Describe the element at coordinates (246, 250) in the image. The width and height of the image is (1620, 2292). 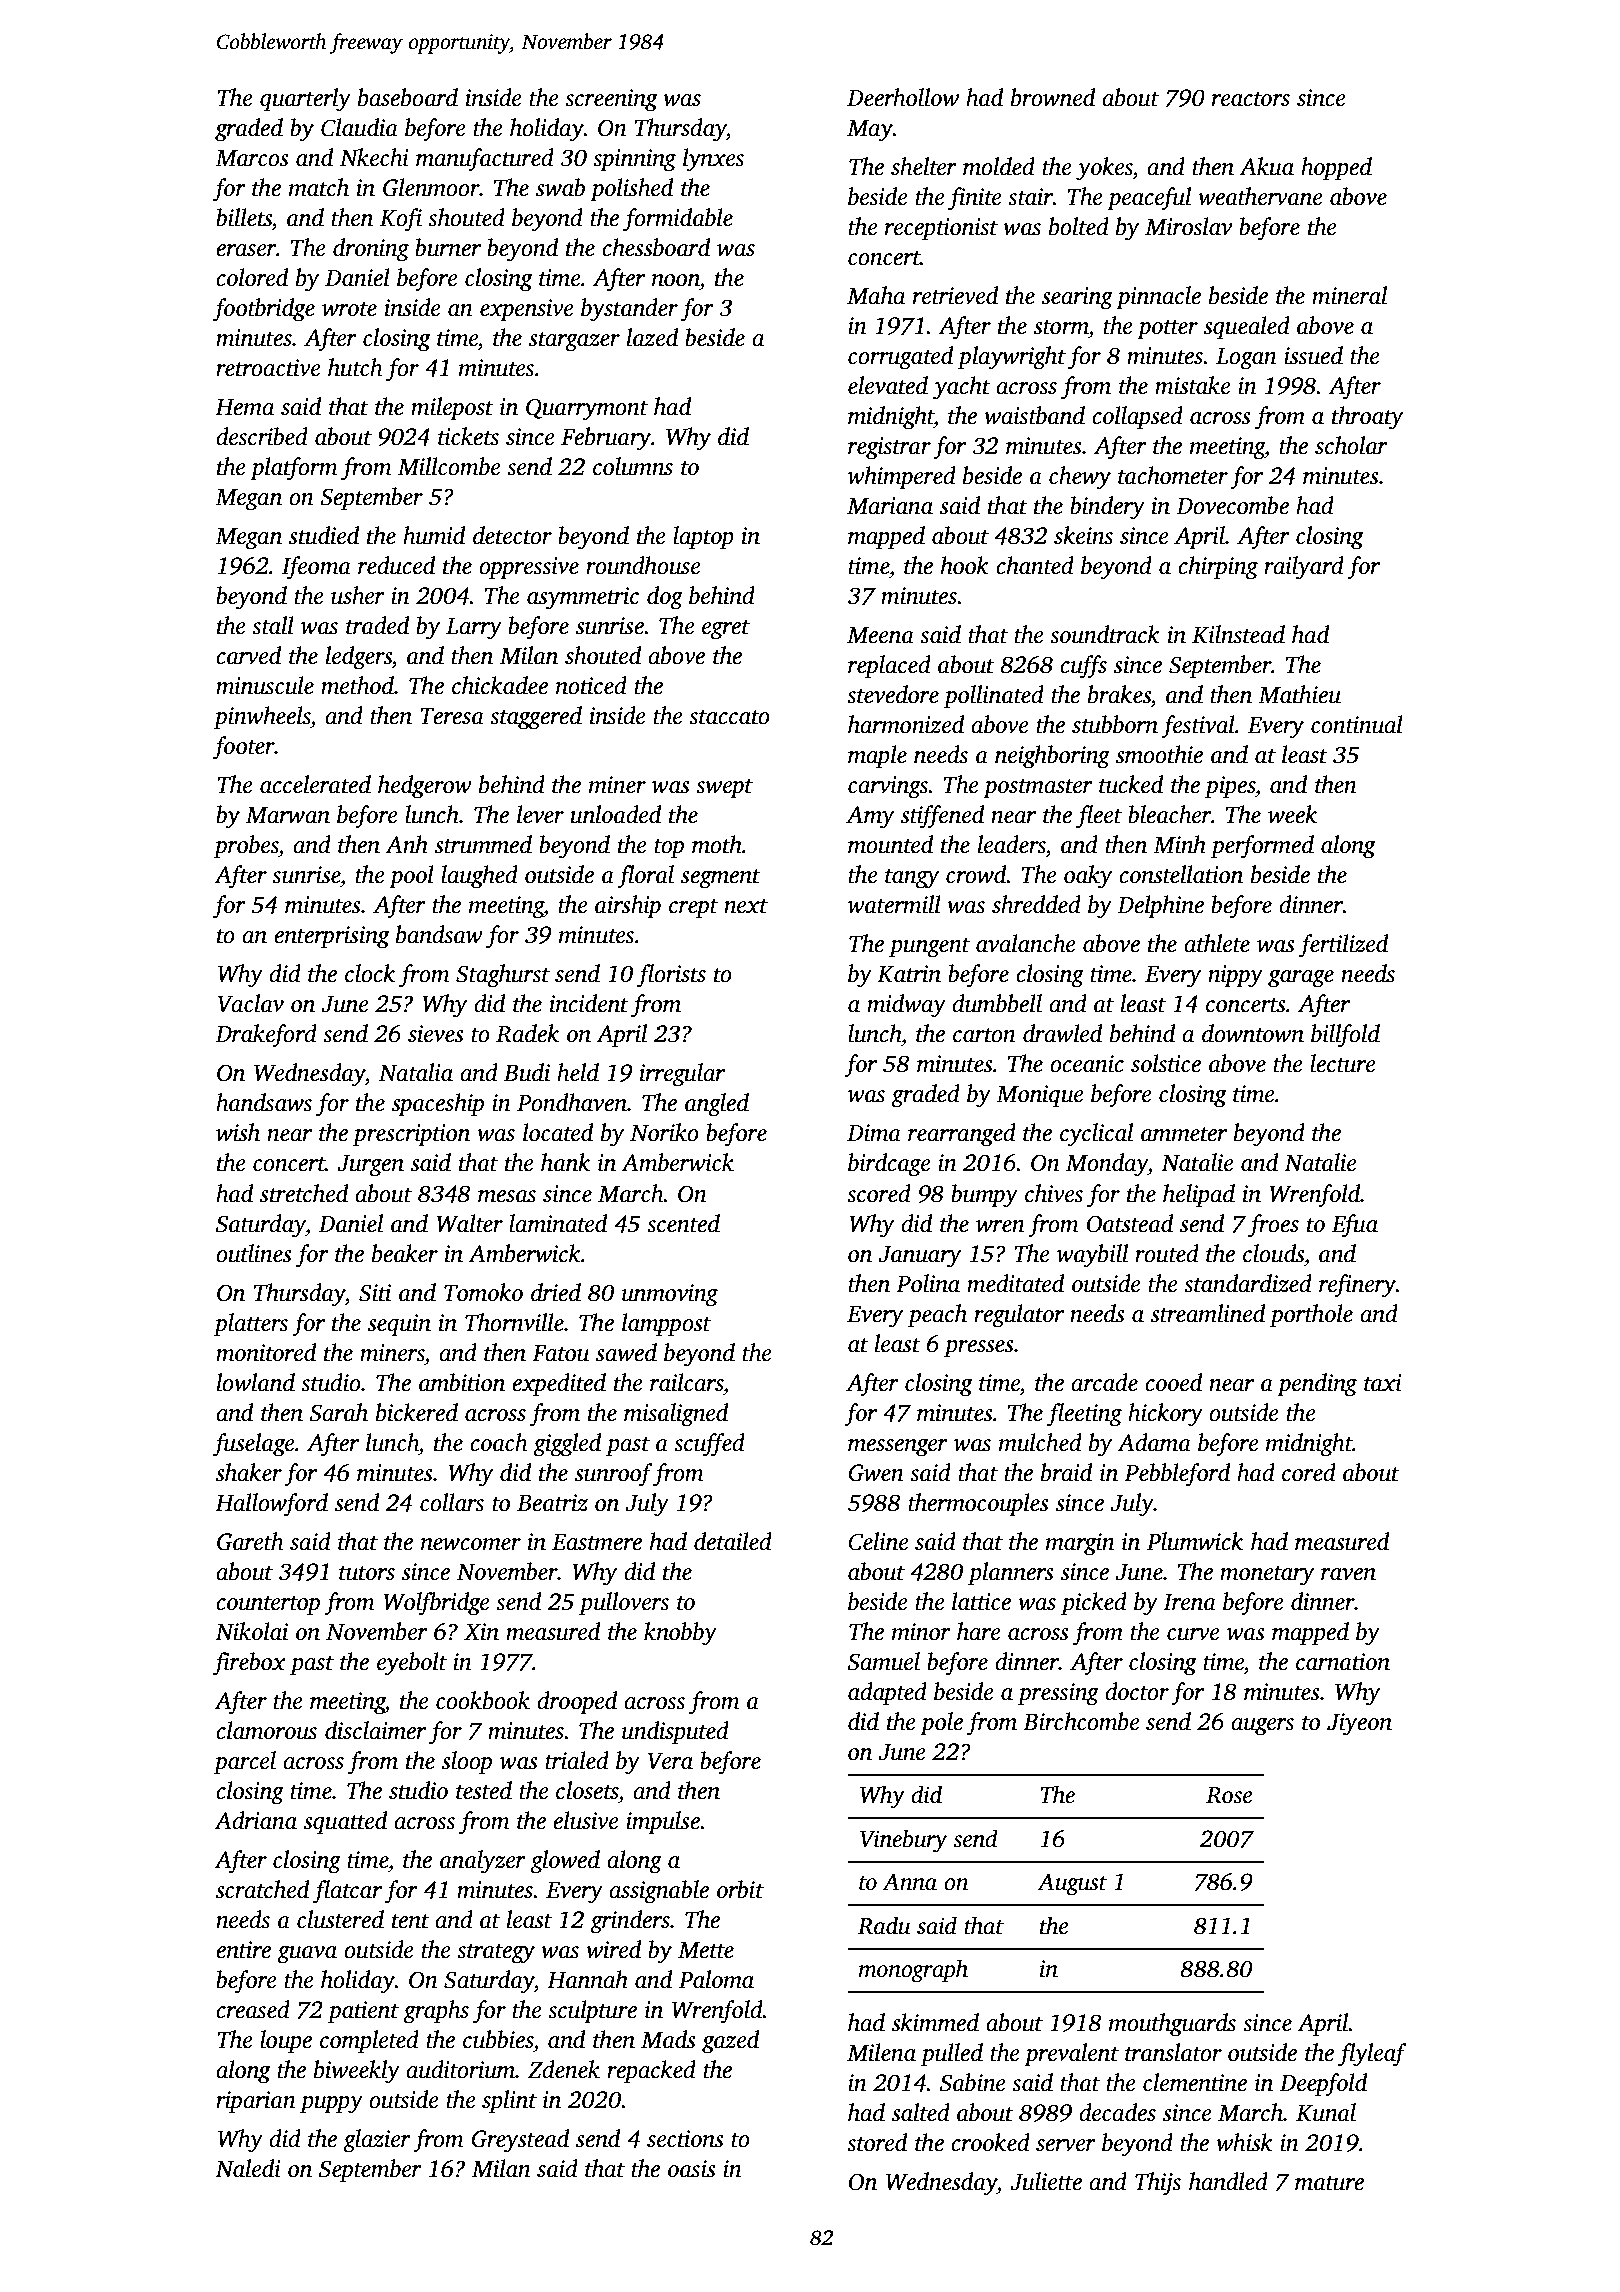
I see `eraser` at that location.
